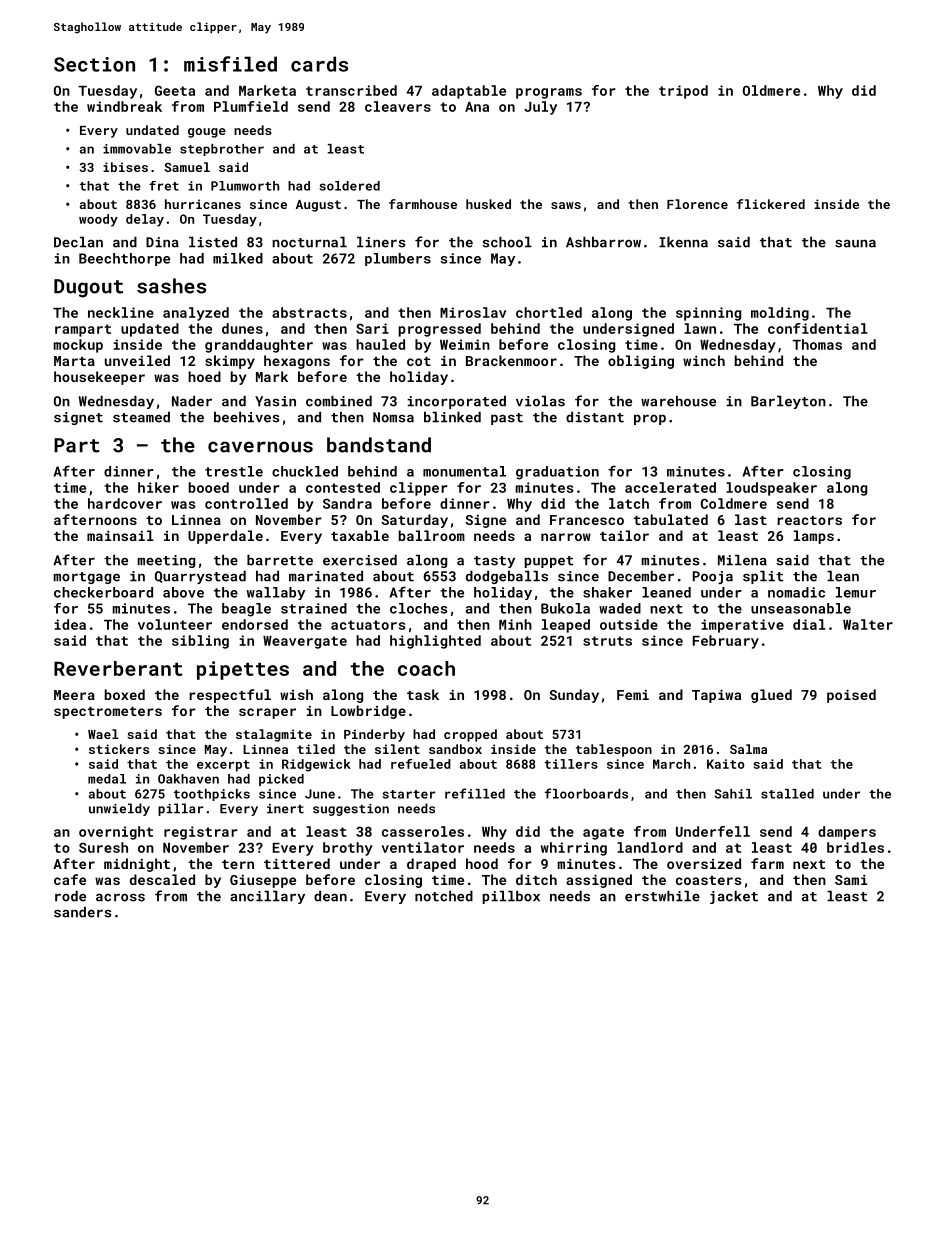  Describe the element at coordinates (343, 487) in the document. I see `contested` at that location.
